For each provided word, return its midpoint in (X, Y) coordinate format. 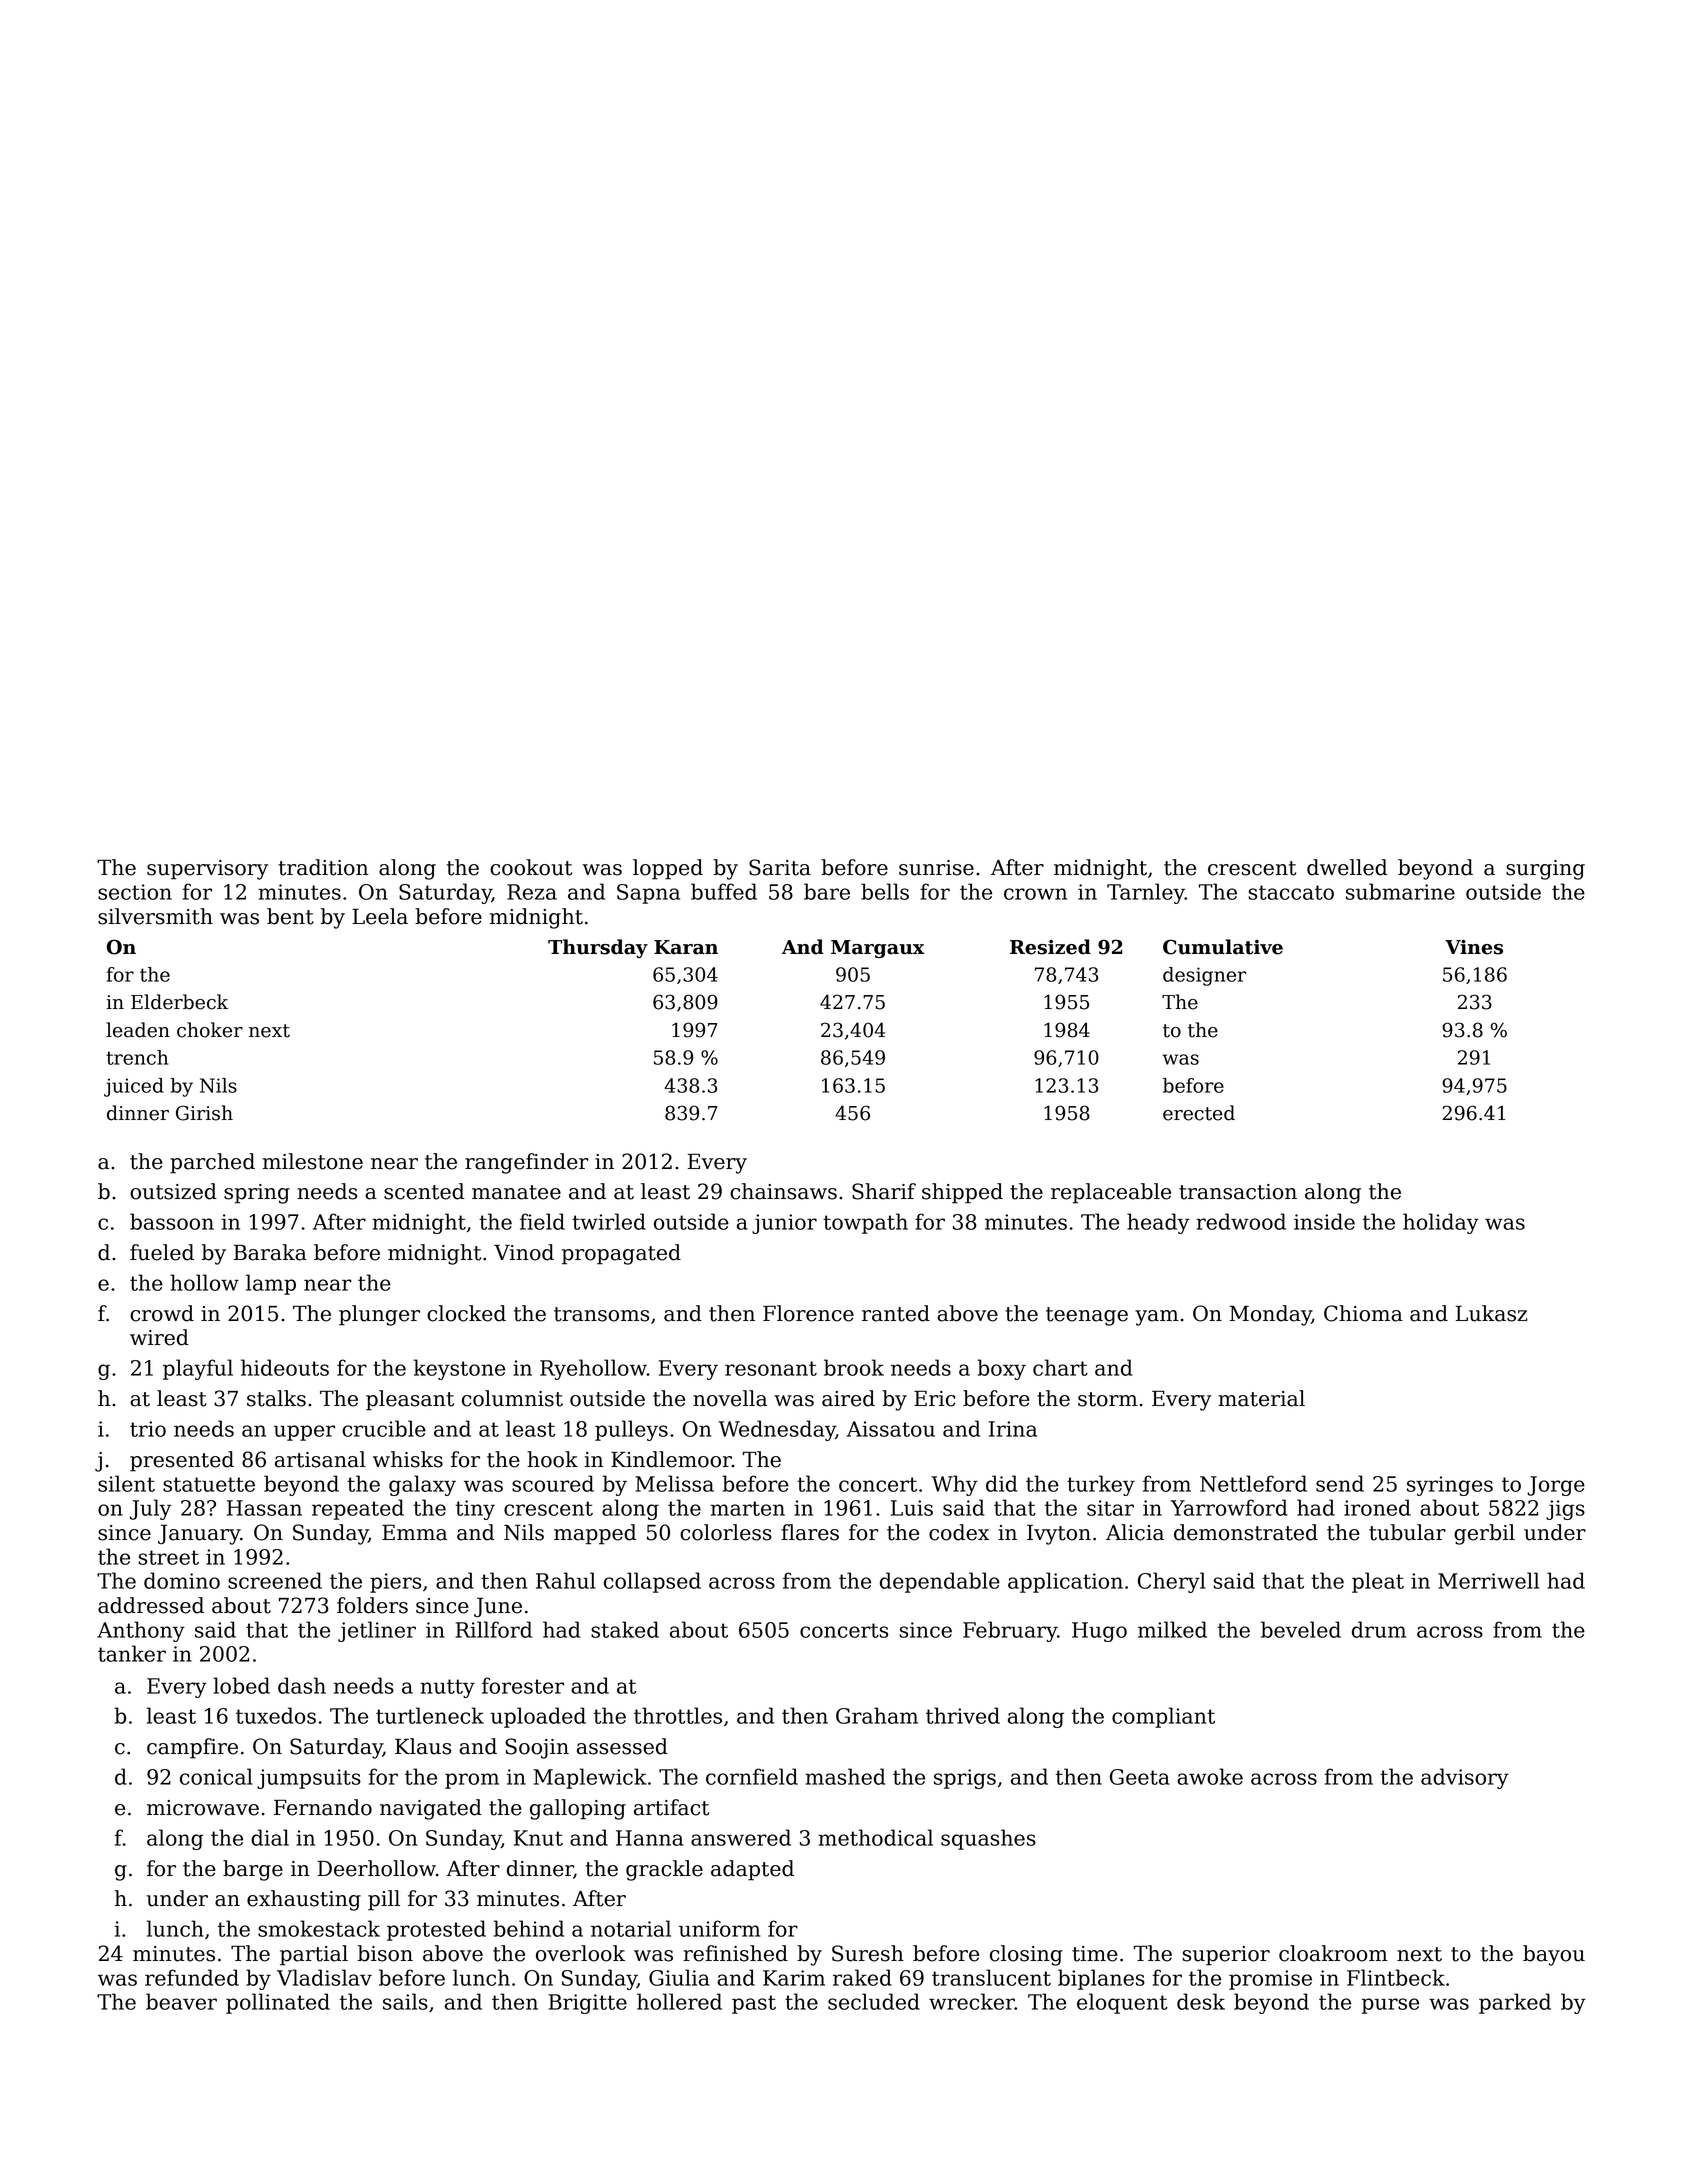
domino (182, 1580)
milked (1172, 1629)
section (135, 892)
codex (959, 1532)
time (1095, 1954)
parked (1515, 2003)
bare (827, 891)
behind (529, 1928)
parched (212, 1163)
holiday (1441, 1223)
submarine (1400, 891)
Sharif (884, 1191)
